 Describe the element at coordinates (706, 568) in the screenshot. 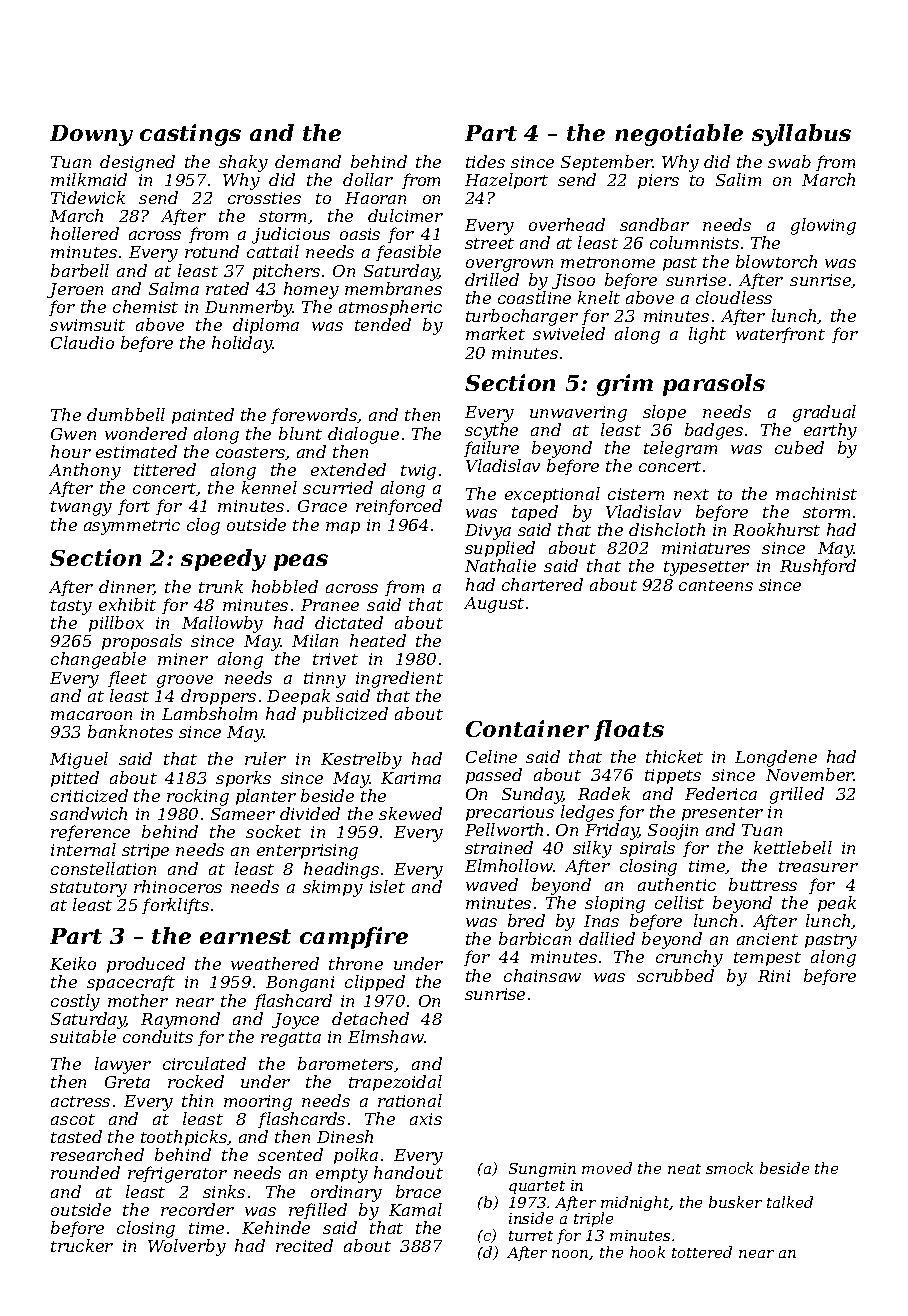

I see `typesetter` at that location.
